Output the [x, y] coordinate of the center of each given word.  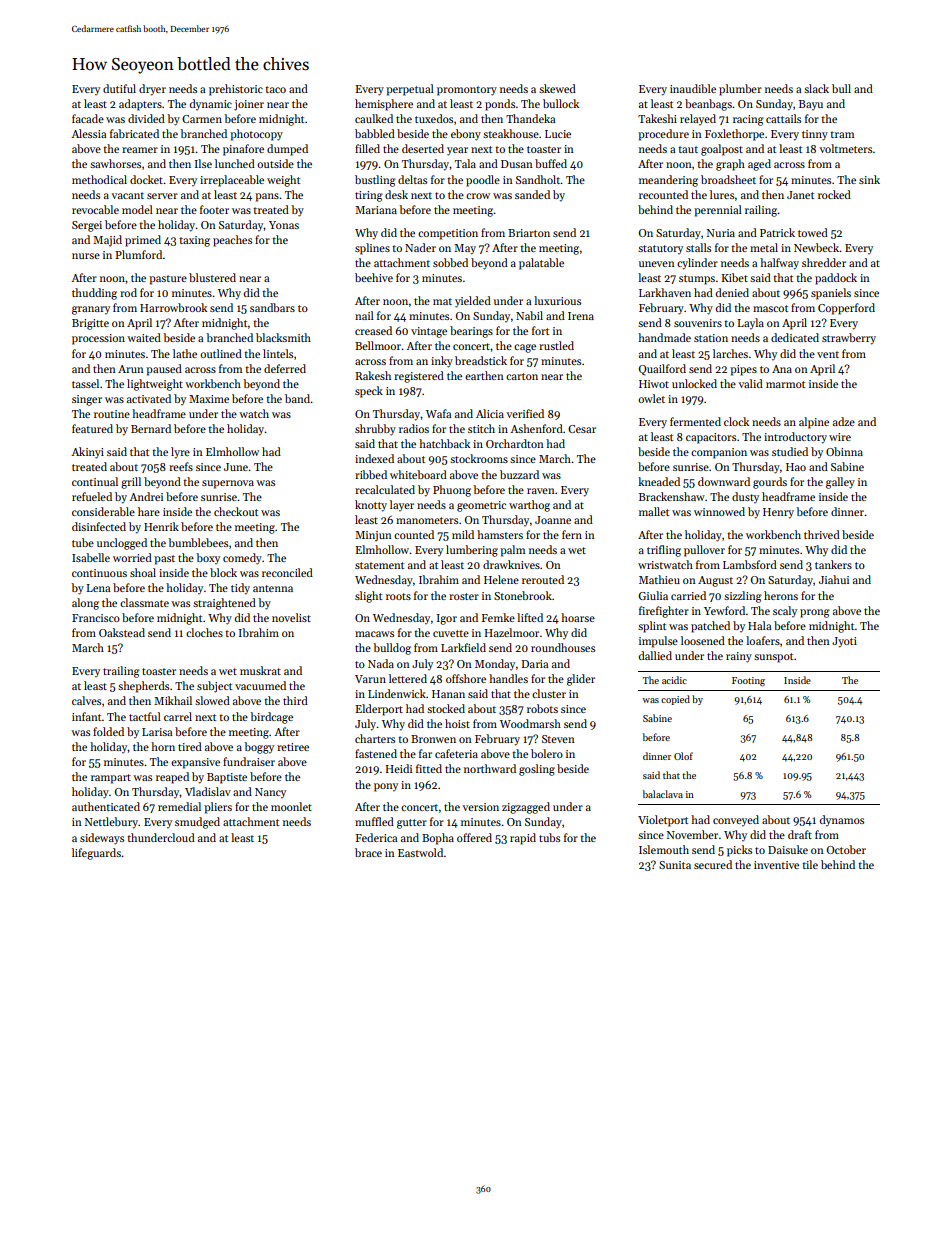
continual [95, 481]
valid [751, 383]
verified [525, 413]
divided [146, 118]
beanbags [708, 105]
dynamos [842, 820]
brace [368, 852]
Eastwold [420, 852]
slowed [212, 700]
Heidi [398, 768]
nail [364, 315]
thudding [94, 294]
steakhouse [511, 133]
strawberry [849, 339]
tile [810, 864]
